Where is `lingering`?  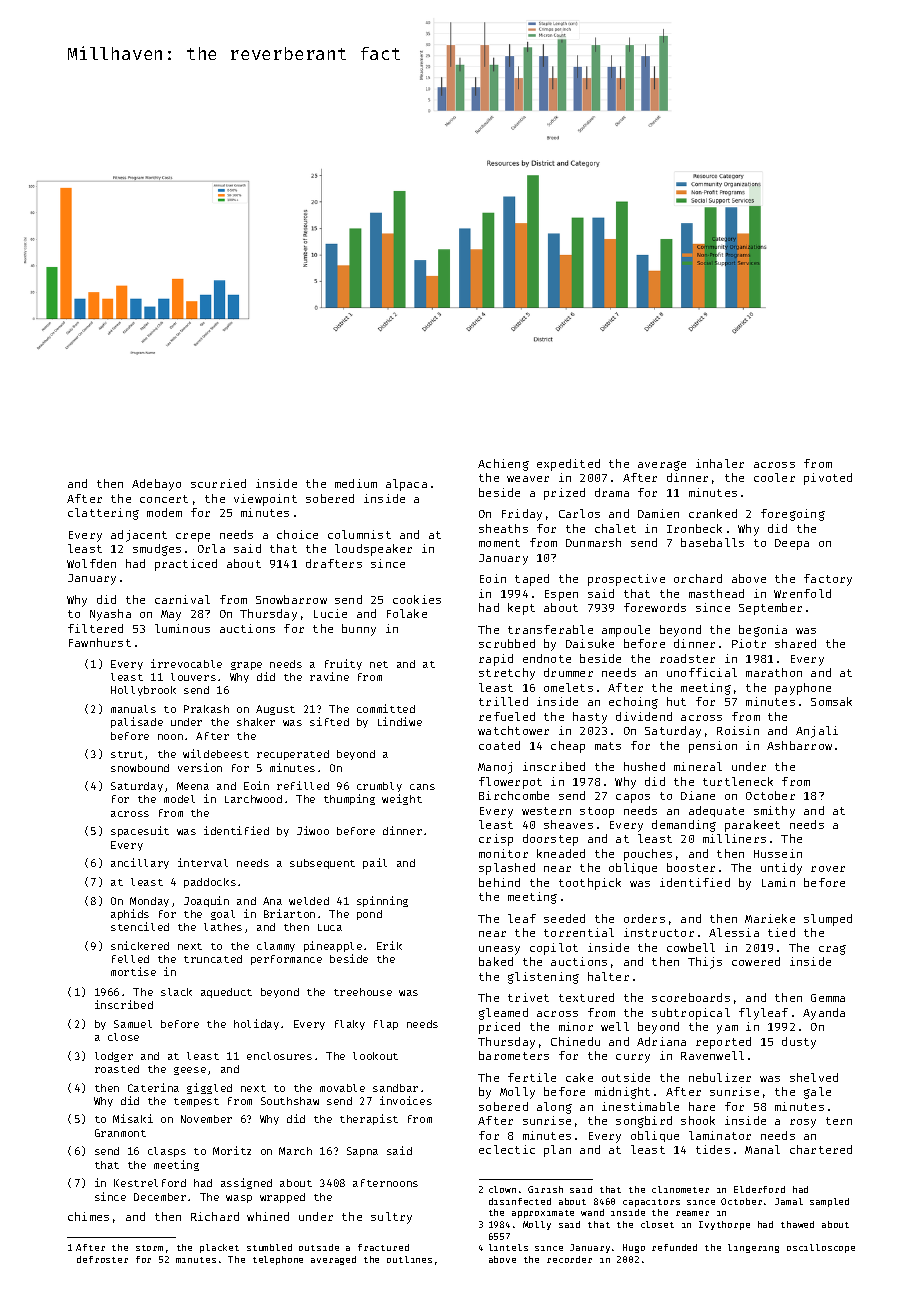 lingering is located at coordinates (753, 1248).
